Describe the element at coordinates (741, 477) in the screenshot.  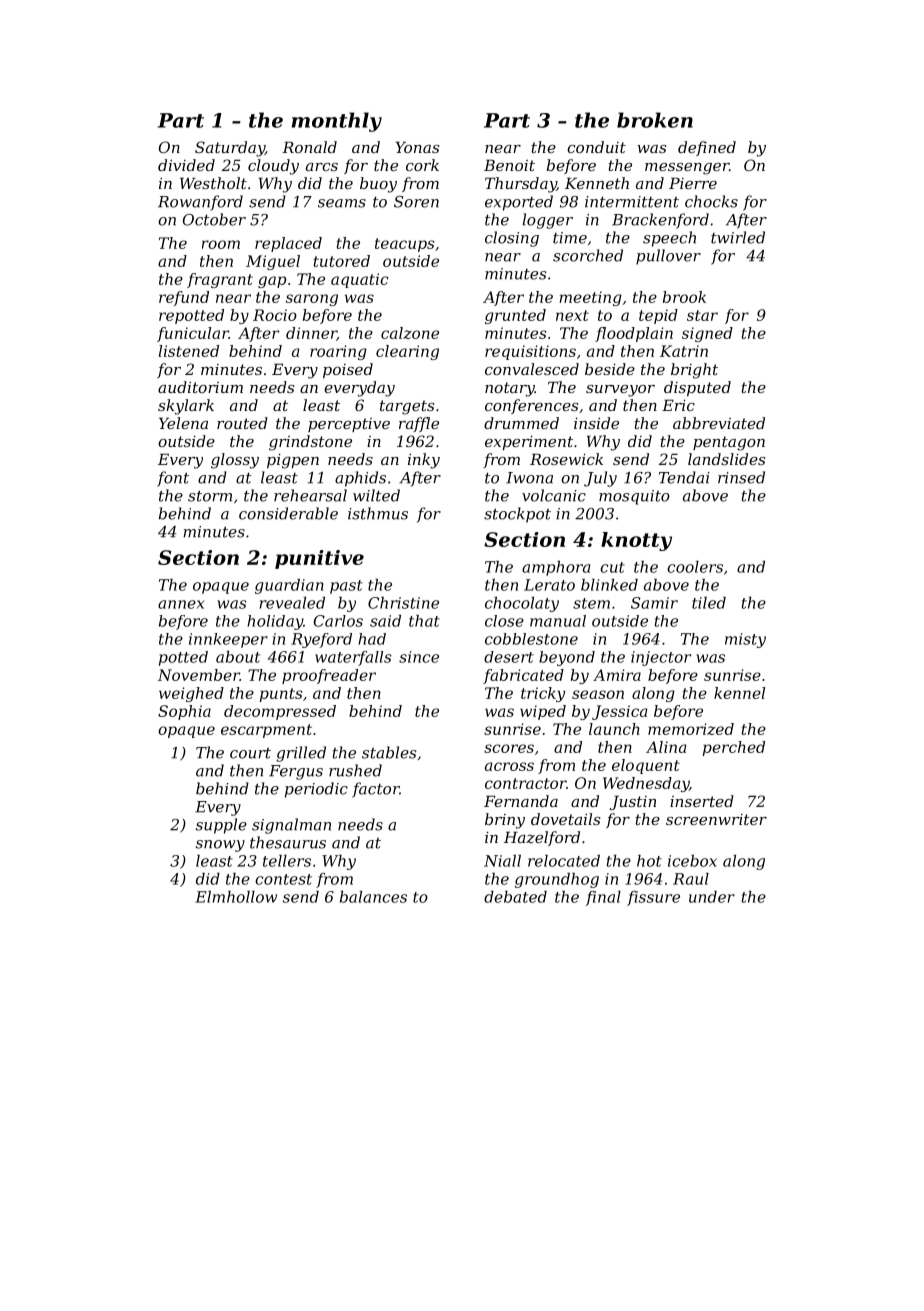
I see `rinsed` at that location.
